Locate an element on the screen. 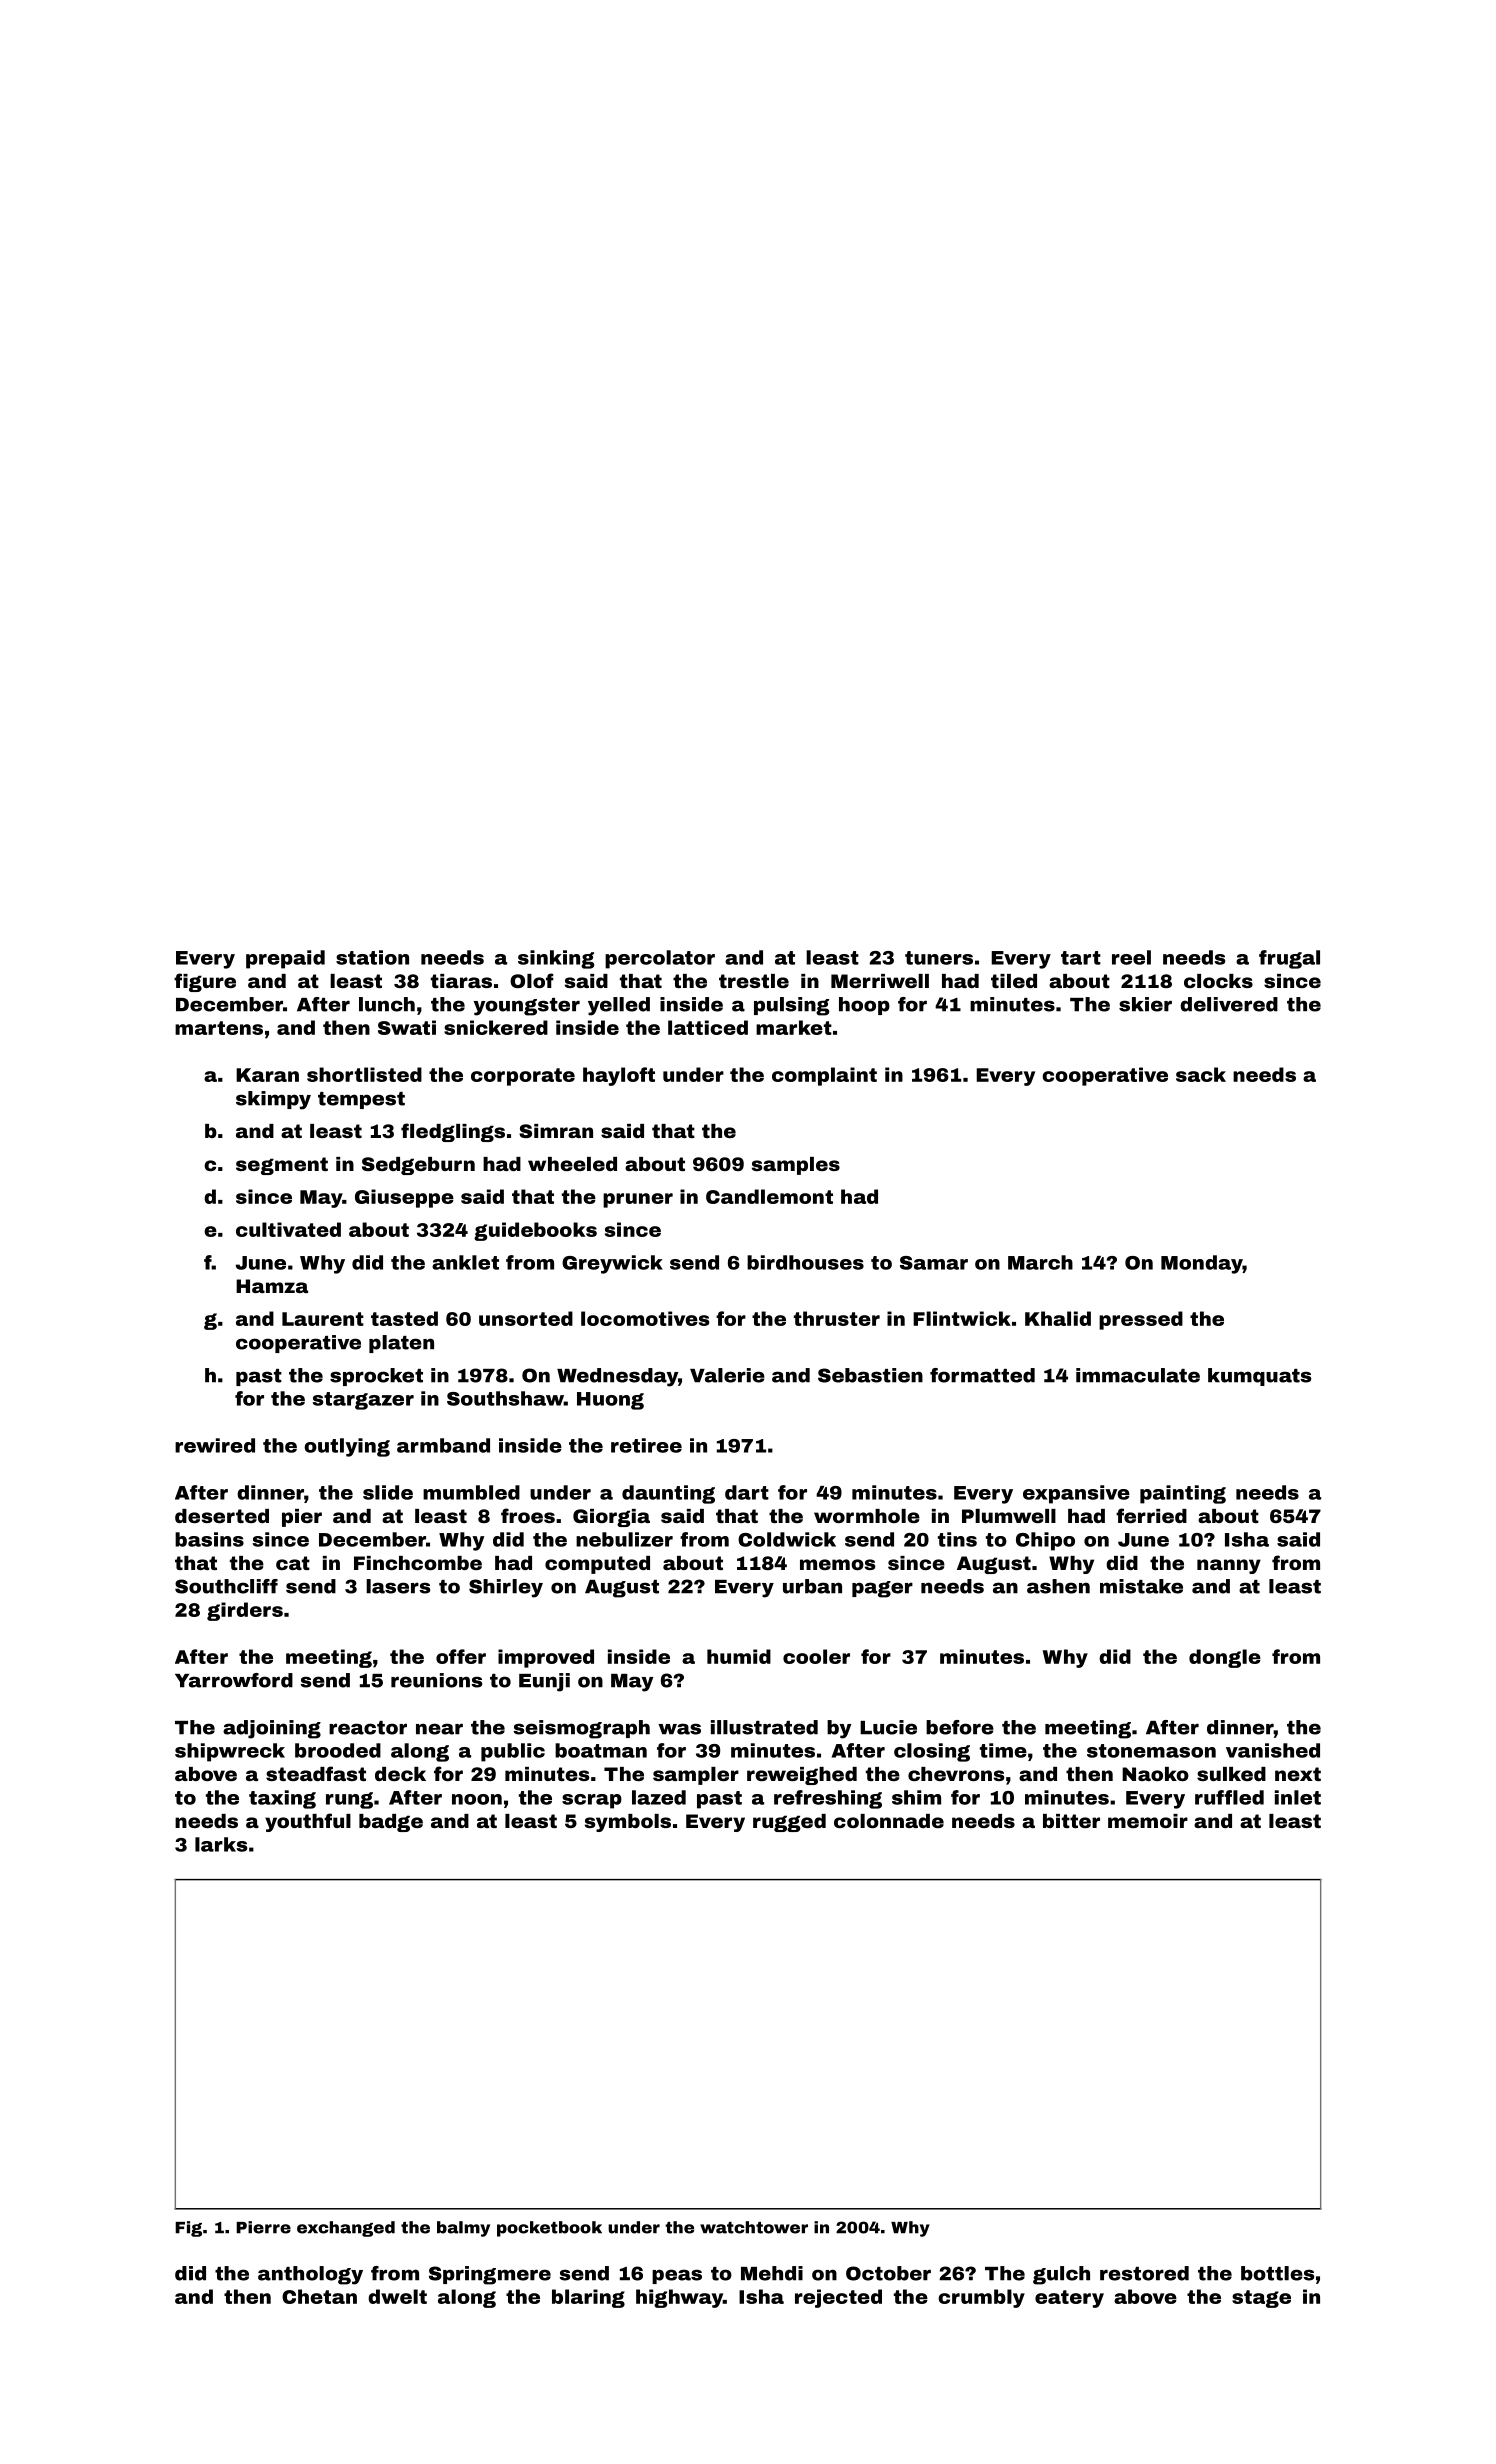 The width and height of the screenshot is (1496, 2464). Chetan is located at coordinates (319, 2296).
